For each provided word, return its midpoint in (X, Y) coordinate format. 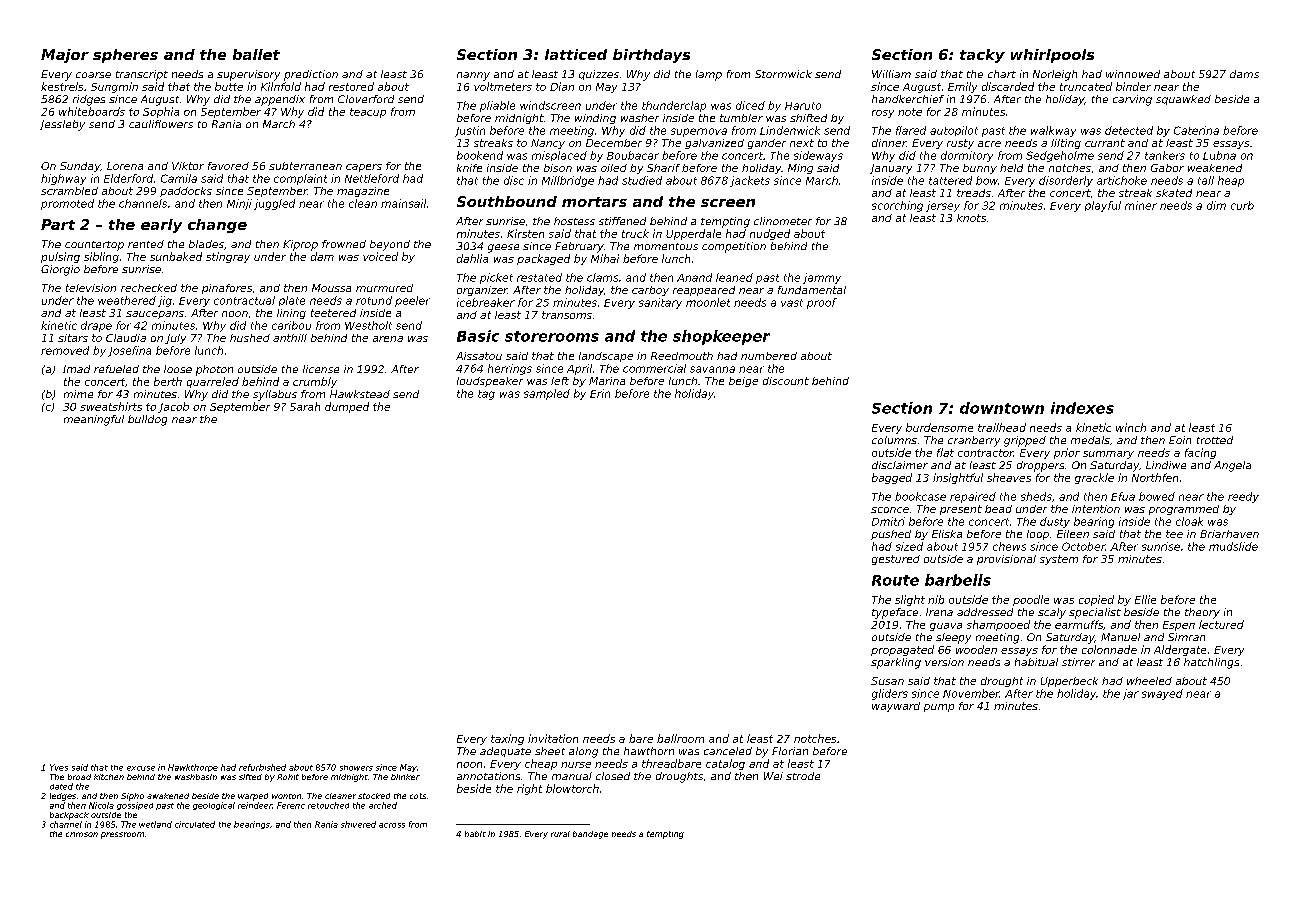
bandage (590, 835)
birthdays (651, 56)
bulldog (147, 420)
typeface (895, 613)
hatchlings (1211, 663)
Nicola (101, 805)
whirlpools (1052, 56)
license (321, 369)
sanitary (660, 303)
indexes (1082, 408)
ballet (256, 54)
